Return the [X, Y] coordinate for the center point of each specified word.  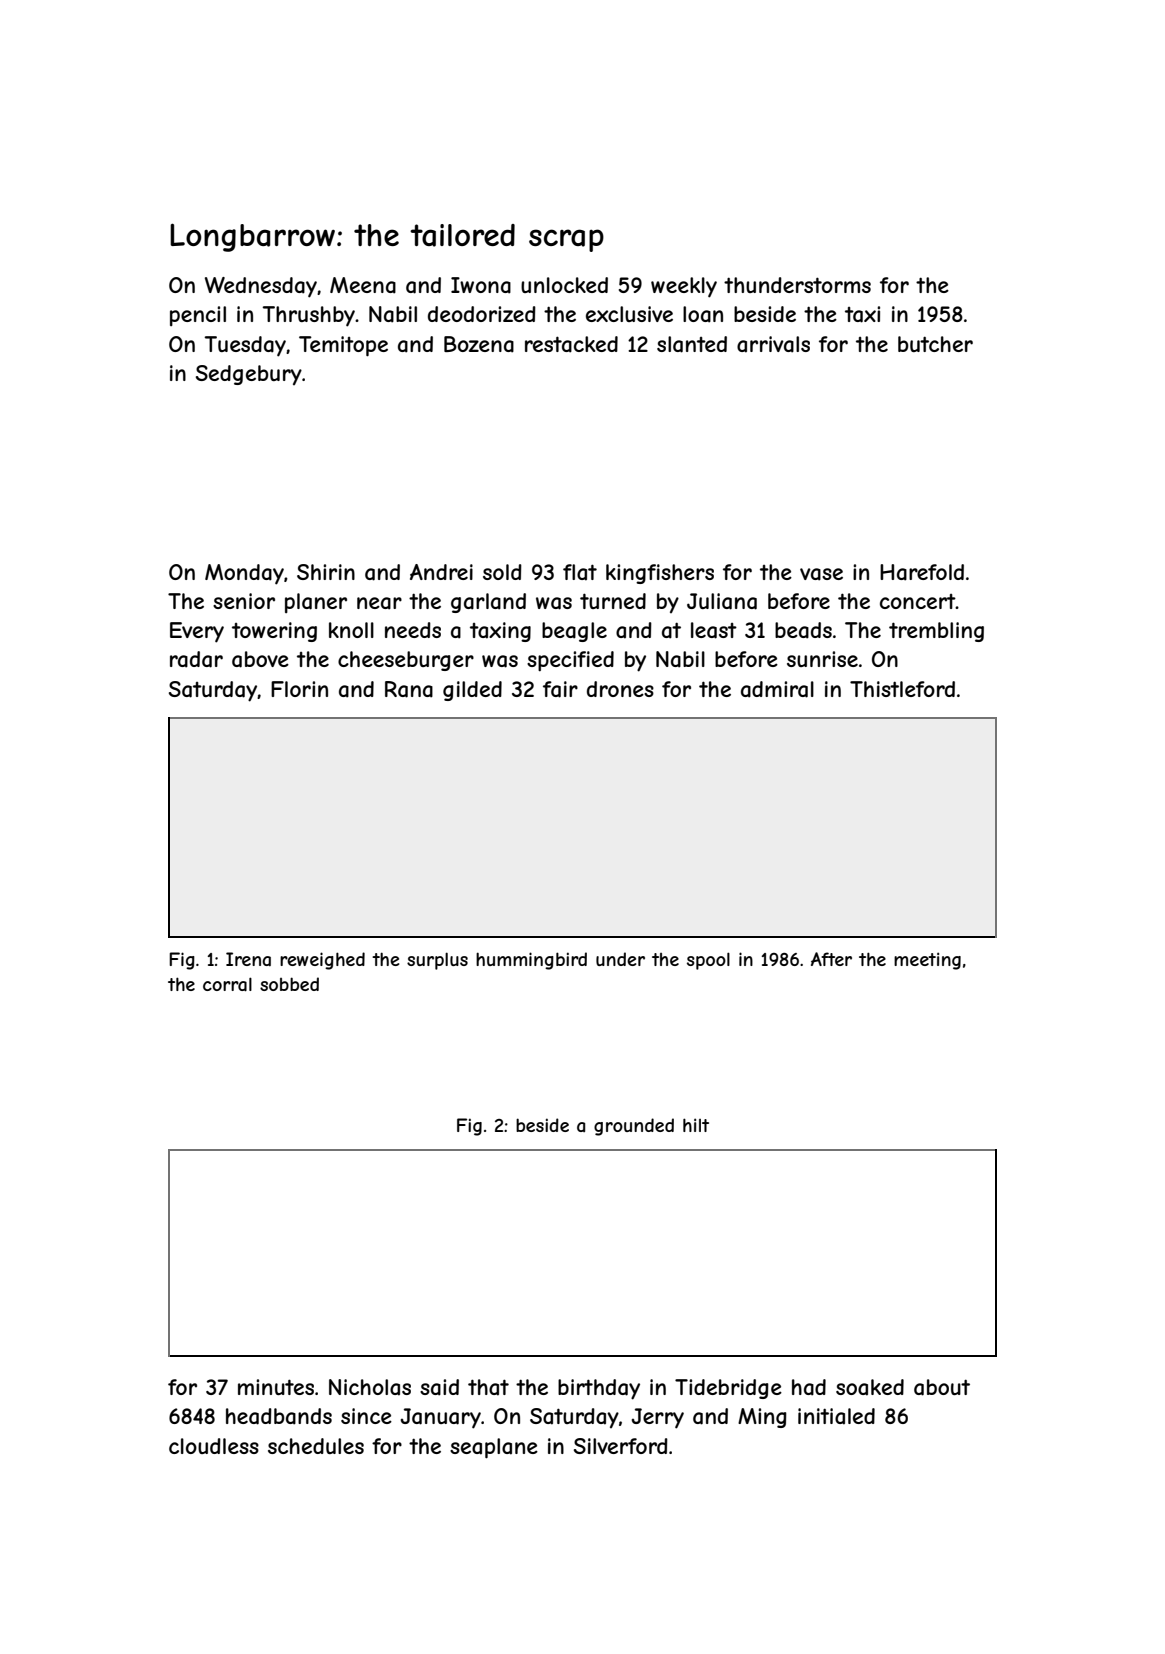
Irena [248, 959]
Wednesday [261, 287]
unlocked [564, 285]
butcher [935, 344]
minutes [276, 1387]
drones [620, 689]
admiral [777, 689]
